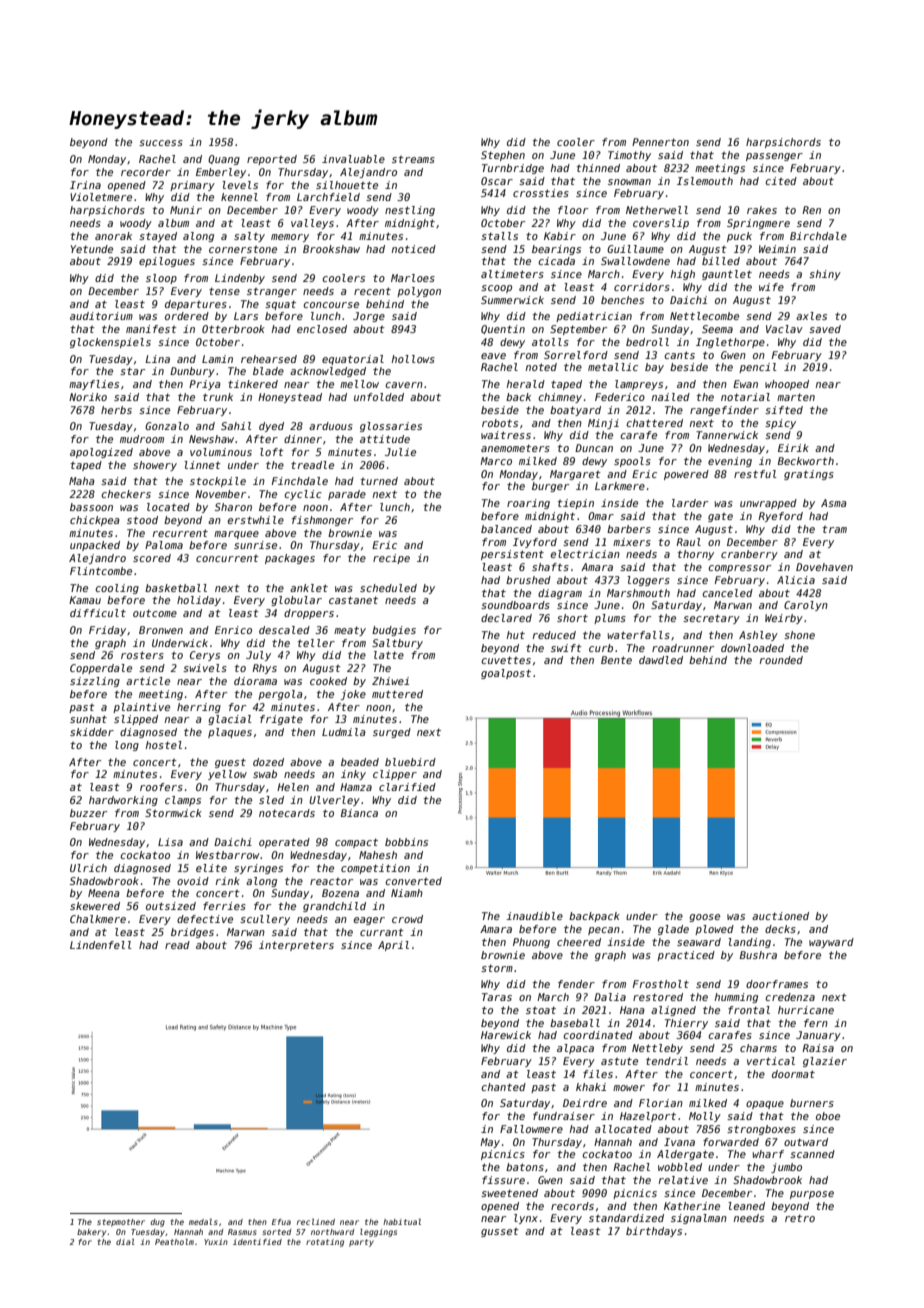  Describe the element at coordinates (410, 762) in the page. I see `bluebird` at that location.
